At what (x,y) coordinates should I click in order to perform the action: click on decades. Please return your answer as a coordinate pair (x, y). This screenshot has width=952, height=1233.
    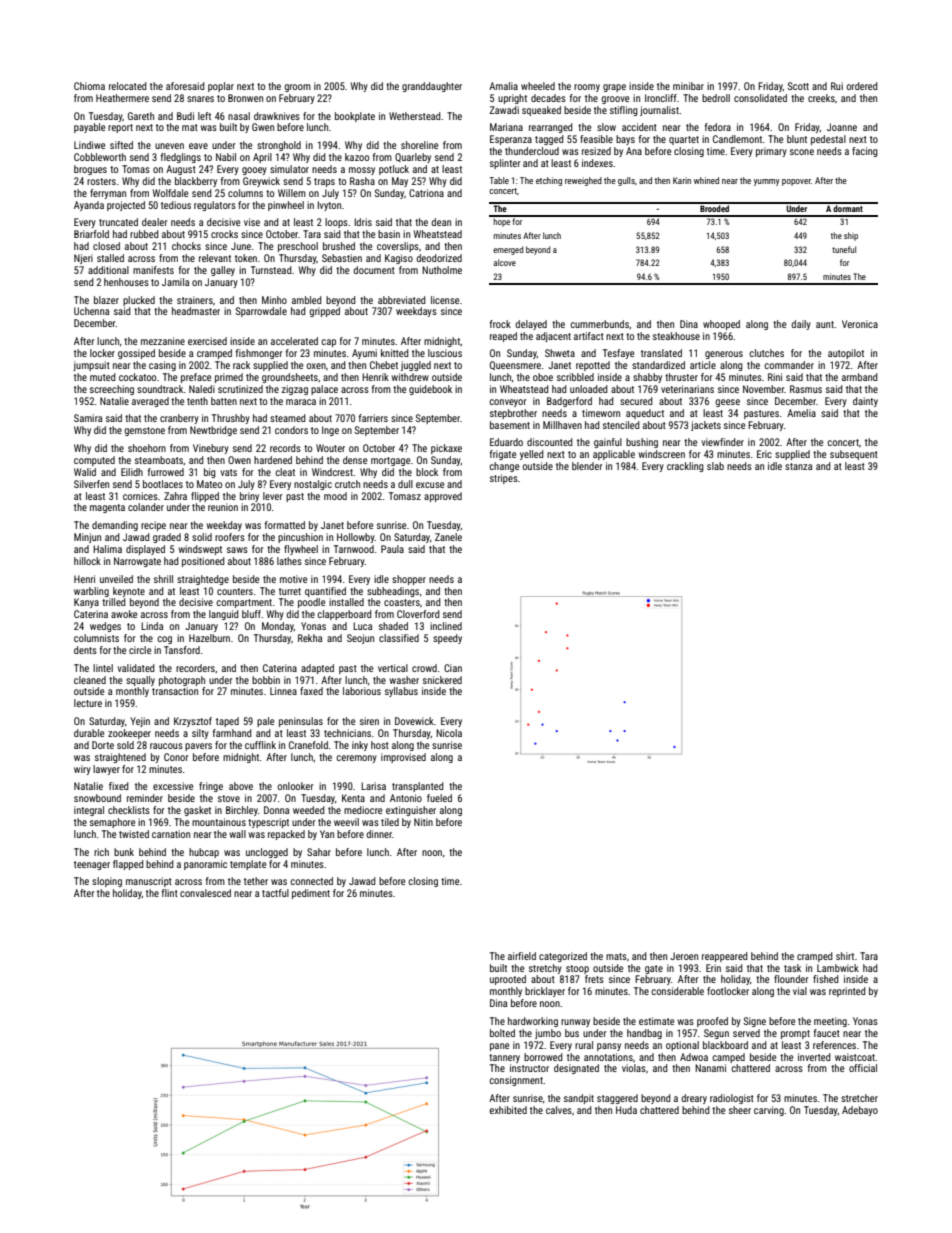
    Looking at the image, I should click on (548, 98).
